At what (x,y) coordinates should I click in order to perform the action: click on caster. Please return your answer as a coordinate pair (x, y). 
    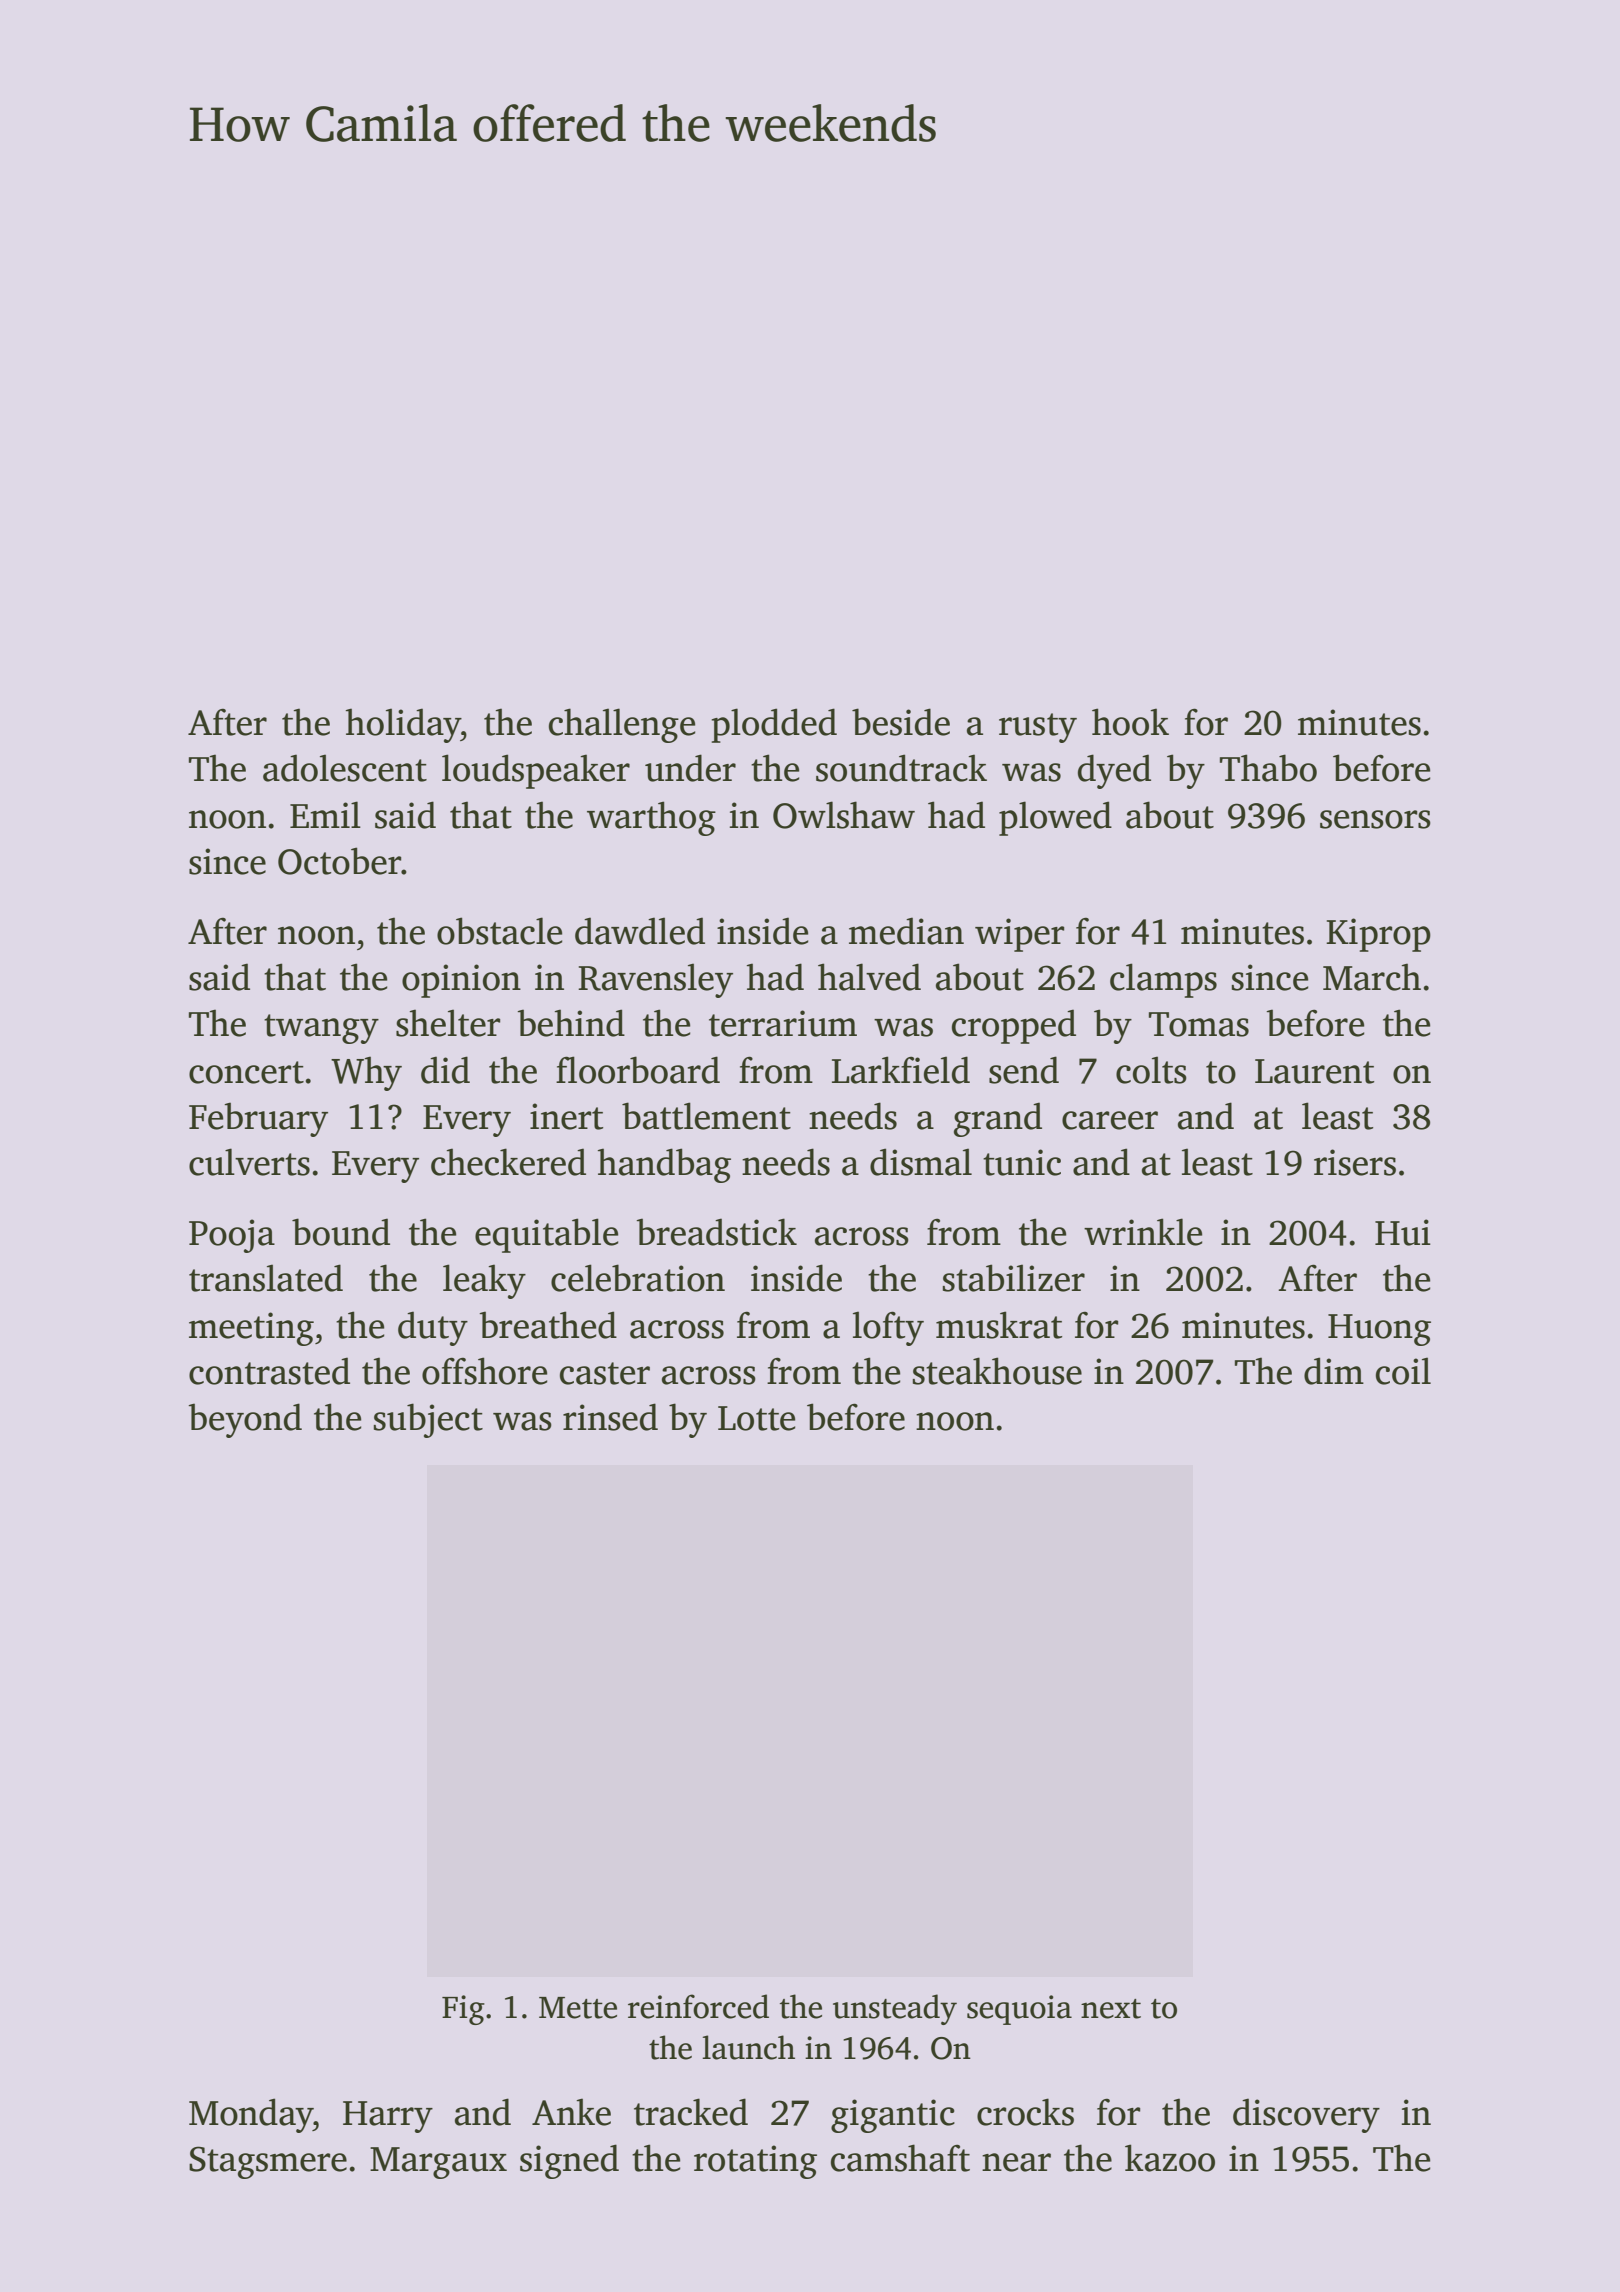
    Looking at the image, I should click on (605, 1373).
